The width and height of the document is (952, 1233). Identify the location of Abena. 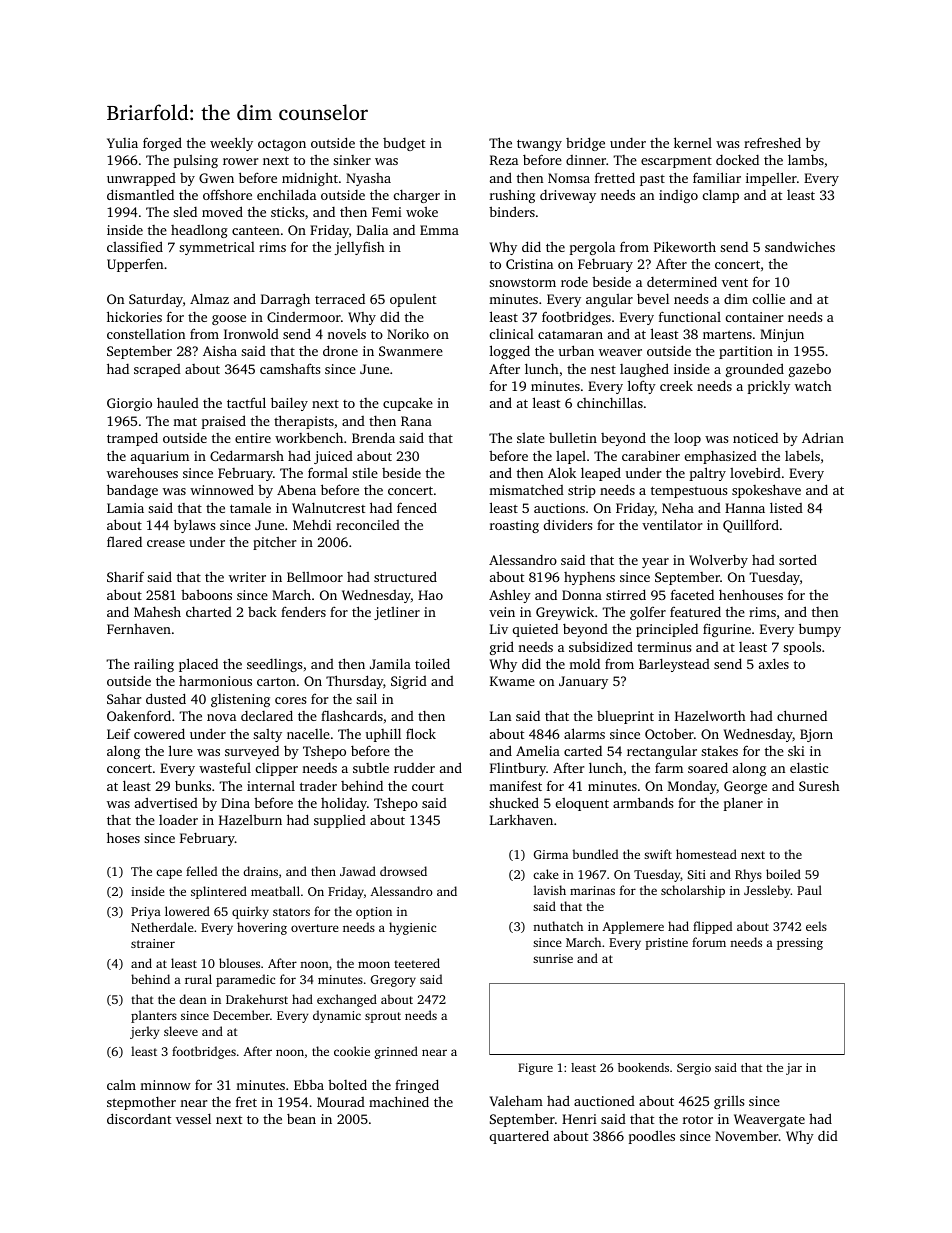
(296, 490).
